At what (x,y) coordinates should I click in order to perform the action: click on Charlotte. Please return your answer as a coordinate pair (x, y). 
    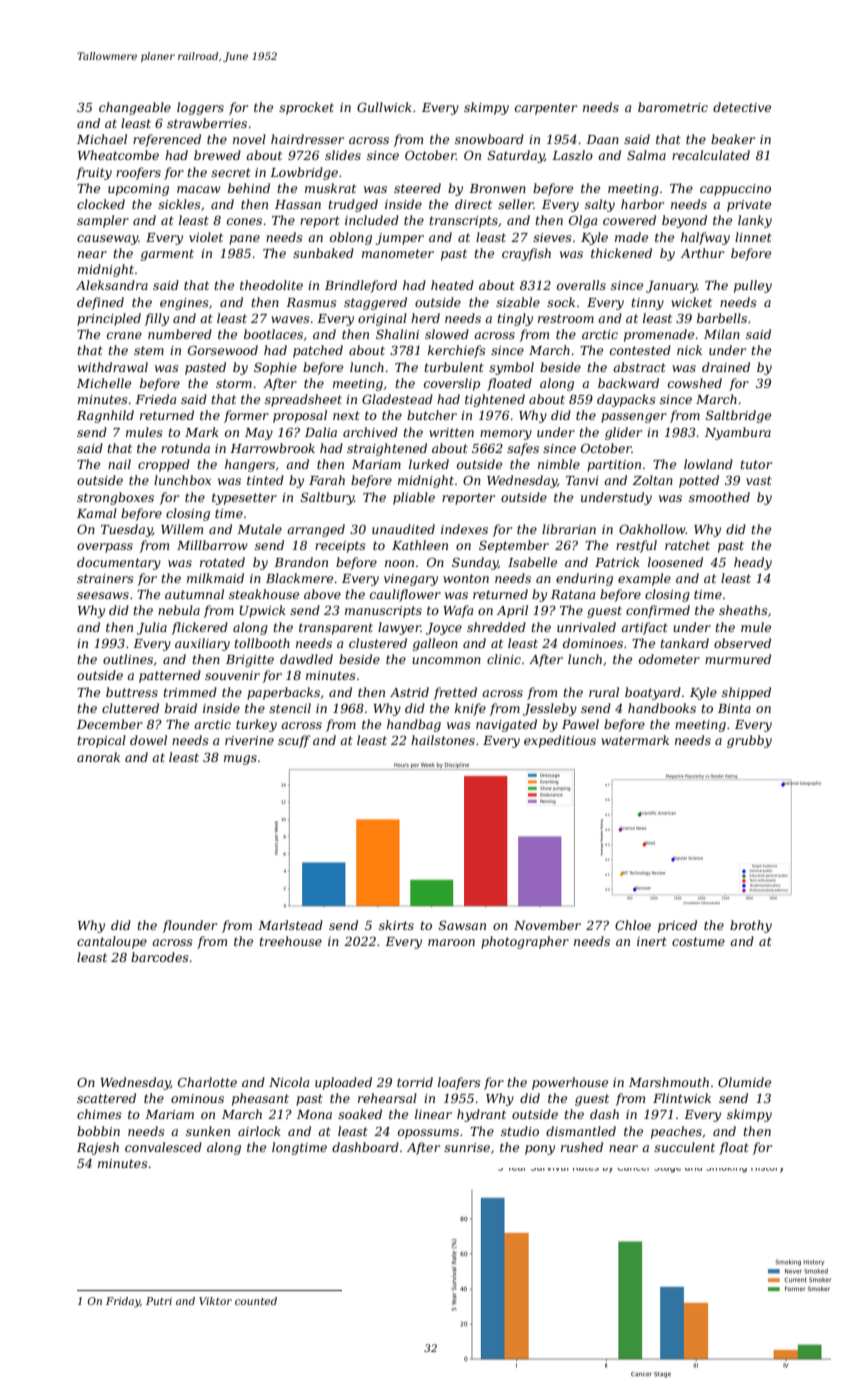
    Looking at the image, I should click on (207, 1082).
